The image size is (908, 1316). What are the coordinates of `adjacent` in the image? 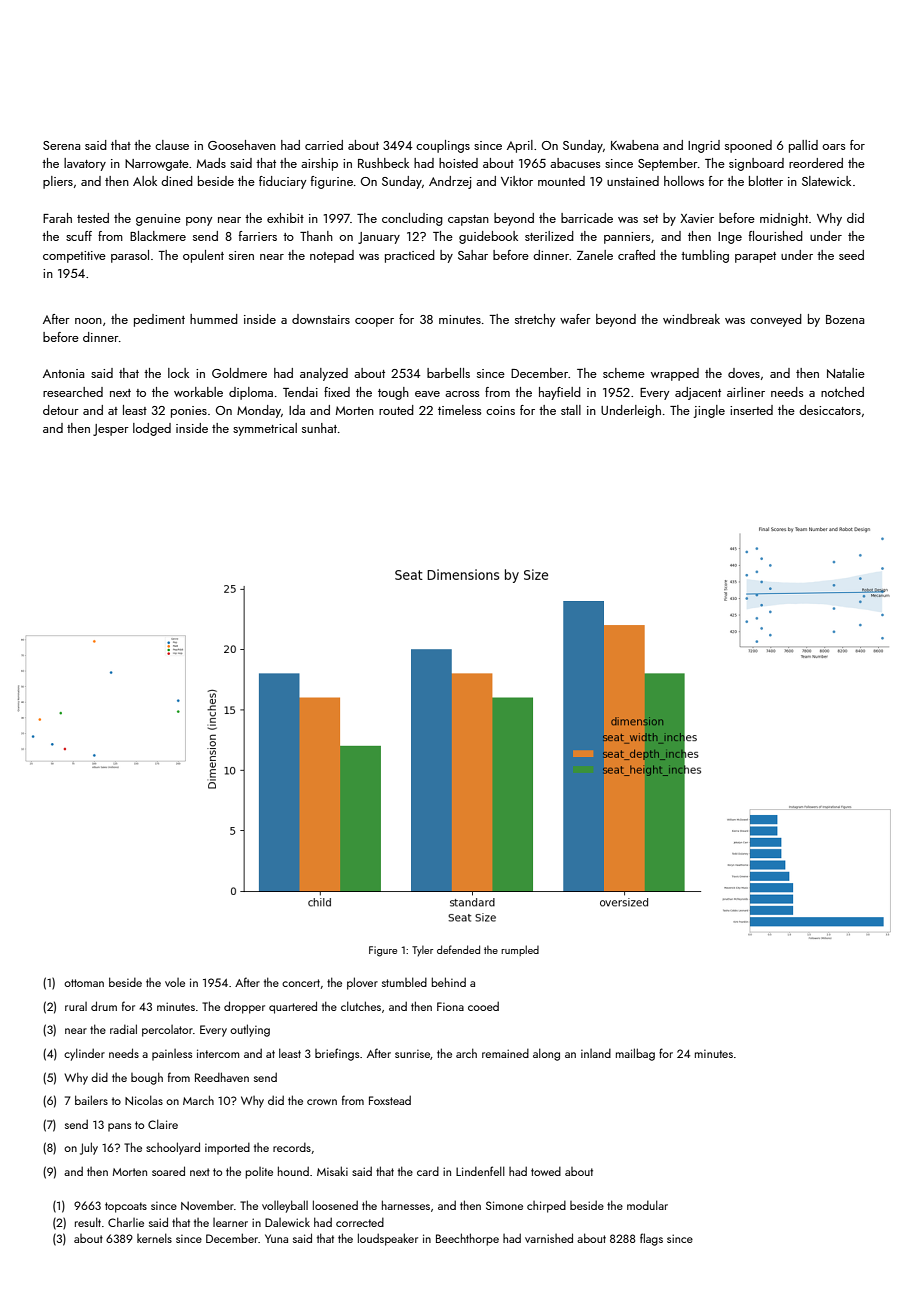 It's located at (698, 393).
